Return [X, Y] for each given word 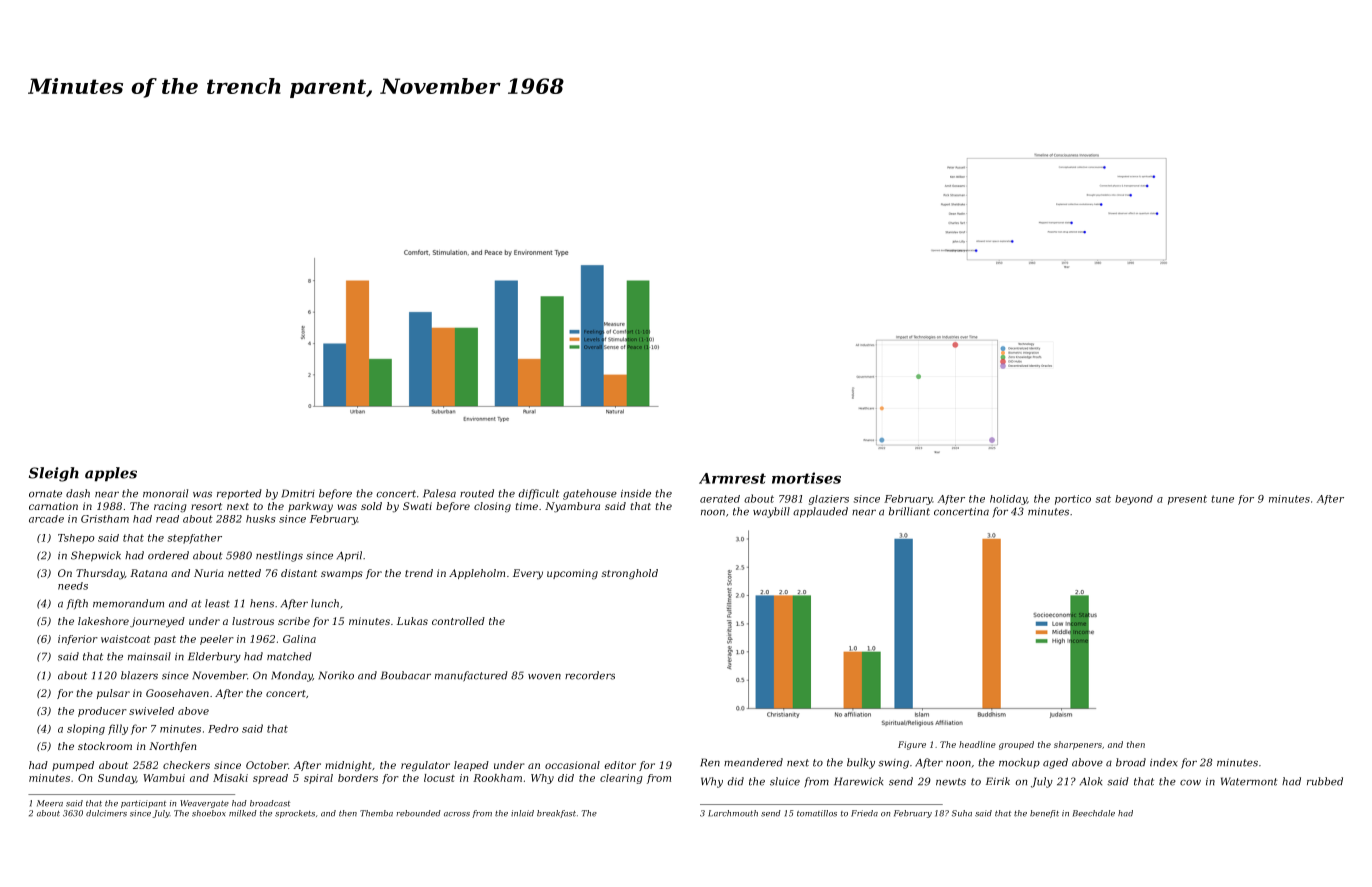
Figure [912, 745]
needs [73, 586]
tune [1222, 499]
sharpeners [1078, 745]
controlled [458, 621]
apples [111, 474]
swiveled [151, 711]
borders [358, 778]
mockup [1019, 763]
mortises [806, 478]
